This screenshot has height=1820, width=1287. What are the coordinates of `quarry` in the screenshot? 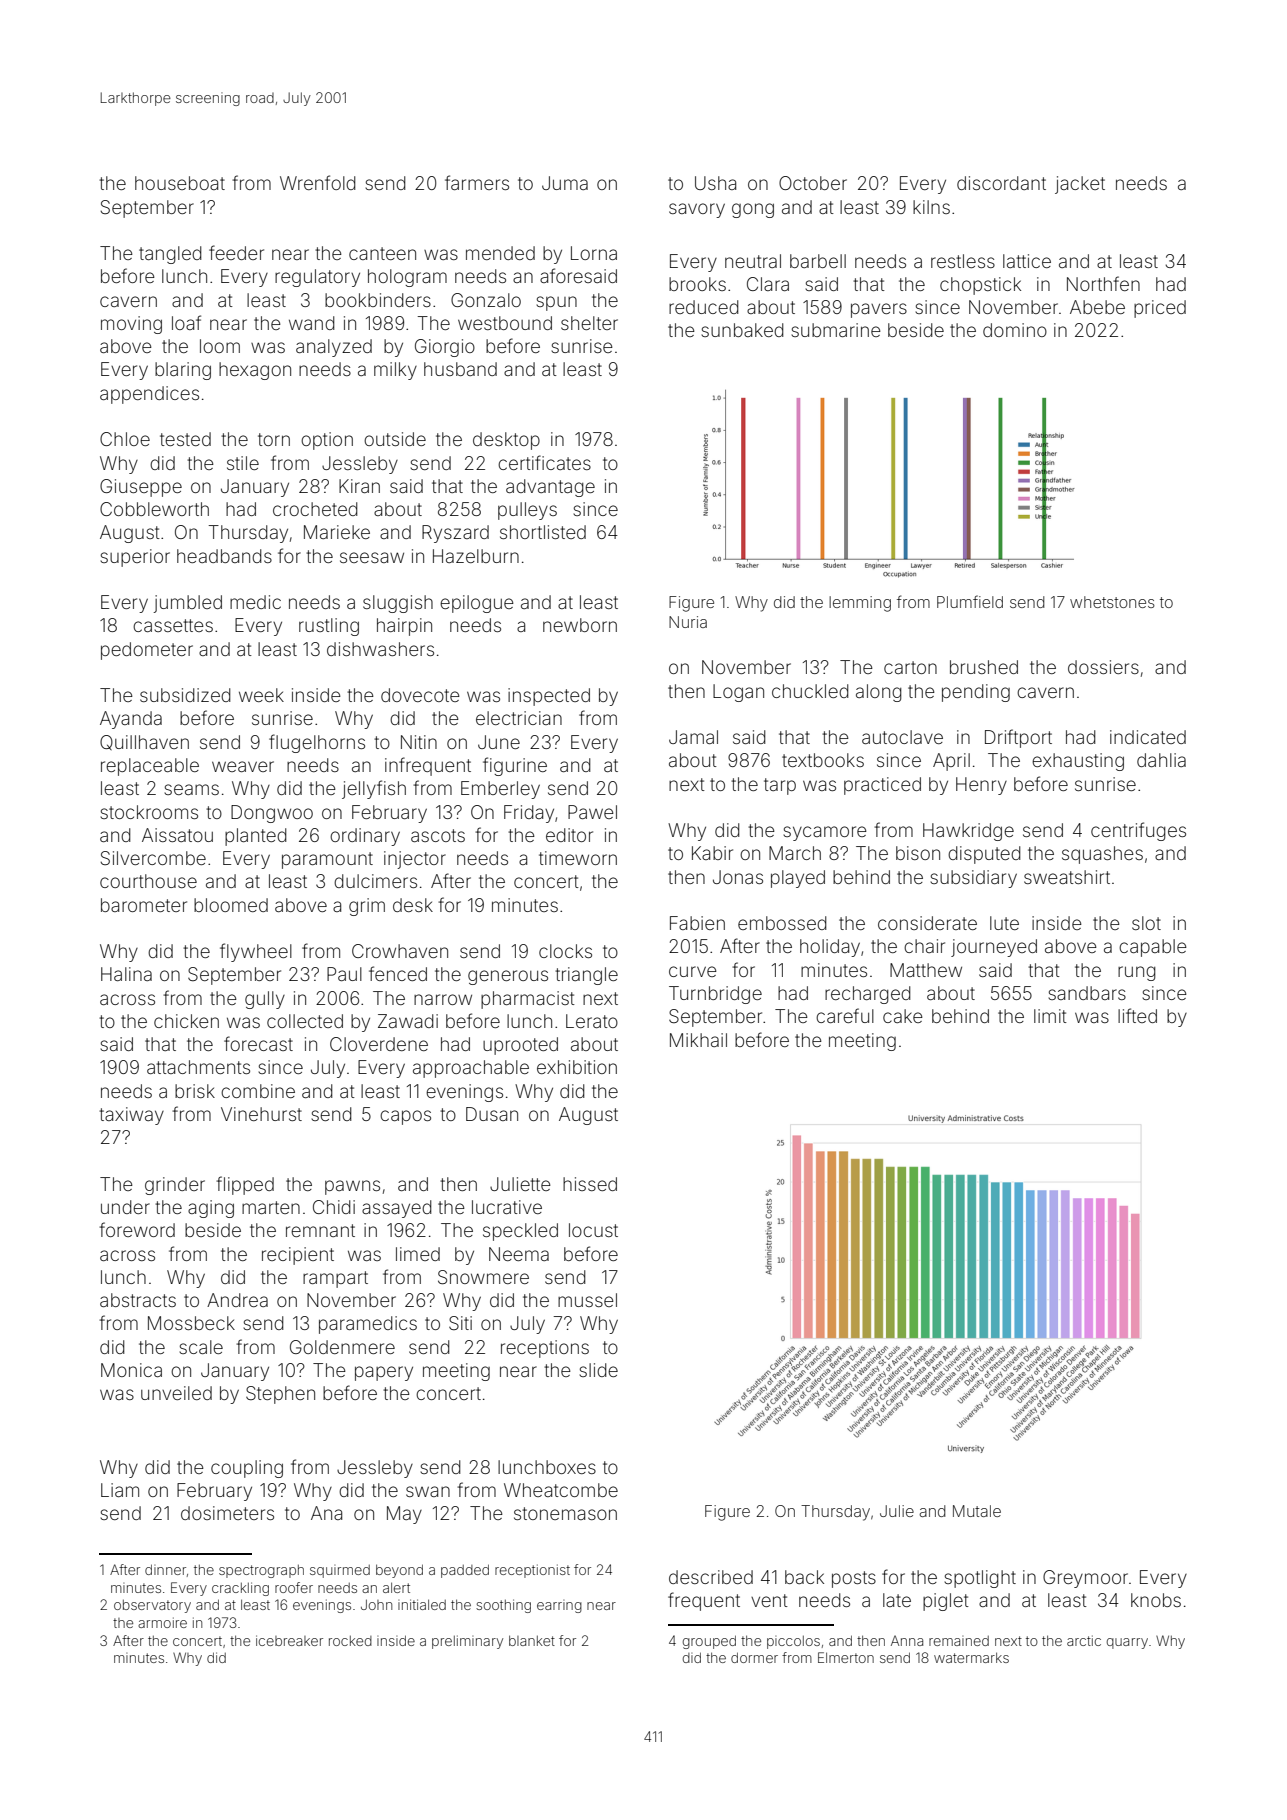 It's located at (1127, 1643).
